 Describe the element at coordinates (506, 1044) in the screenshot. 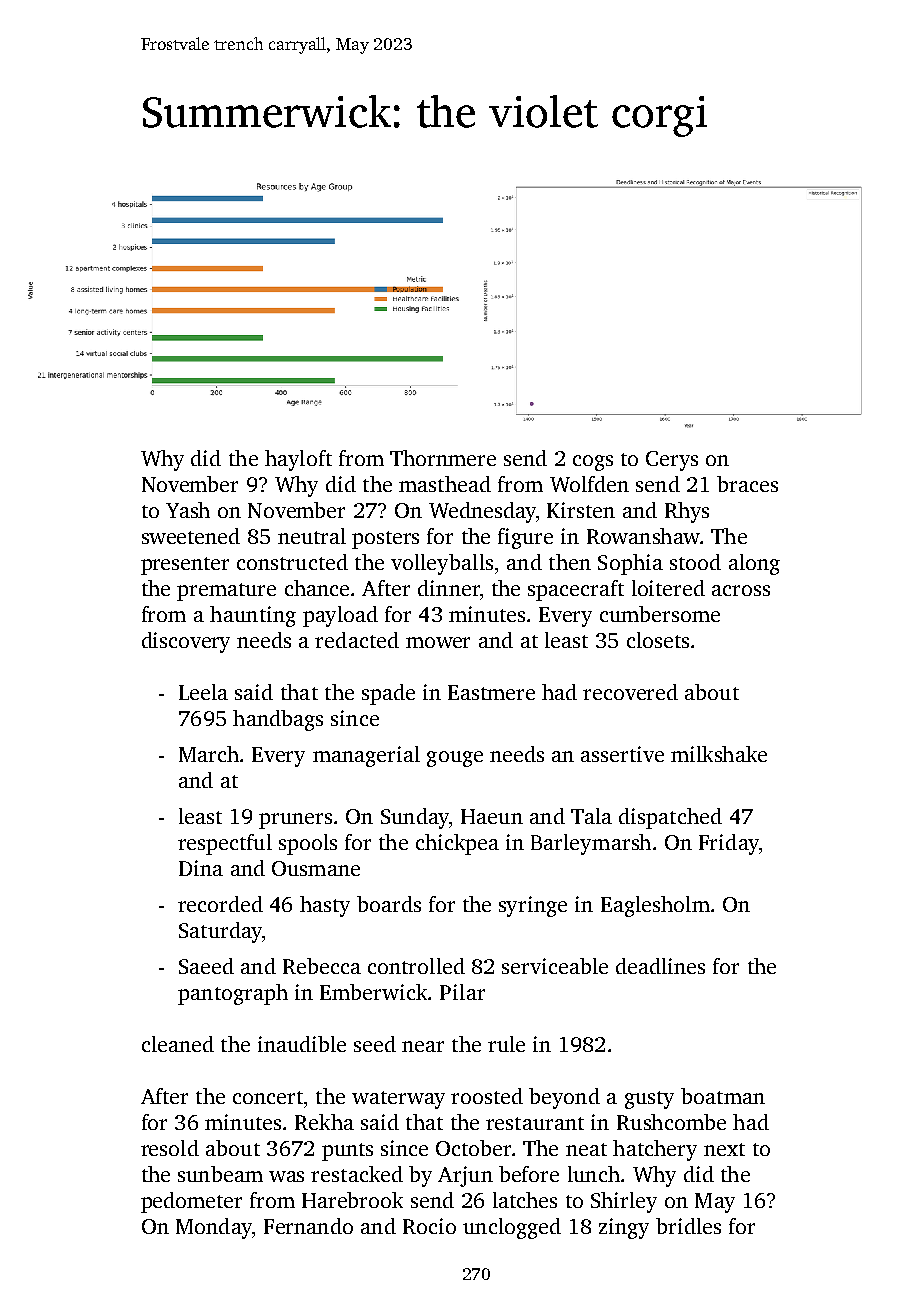

I see `rule` at that location.
